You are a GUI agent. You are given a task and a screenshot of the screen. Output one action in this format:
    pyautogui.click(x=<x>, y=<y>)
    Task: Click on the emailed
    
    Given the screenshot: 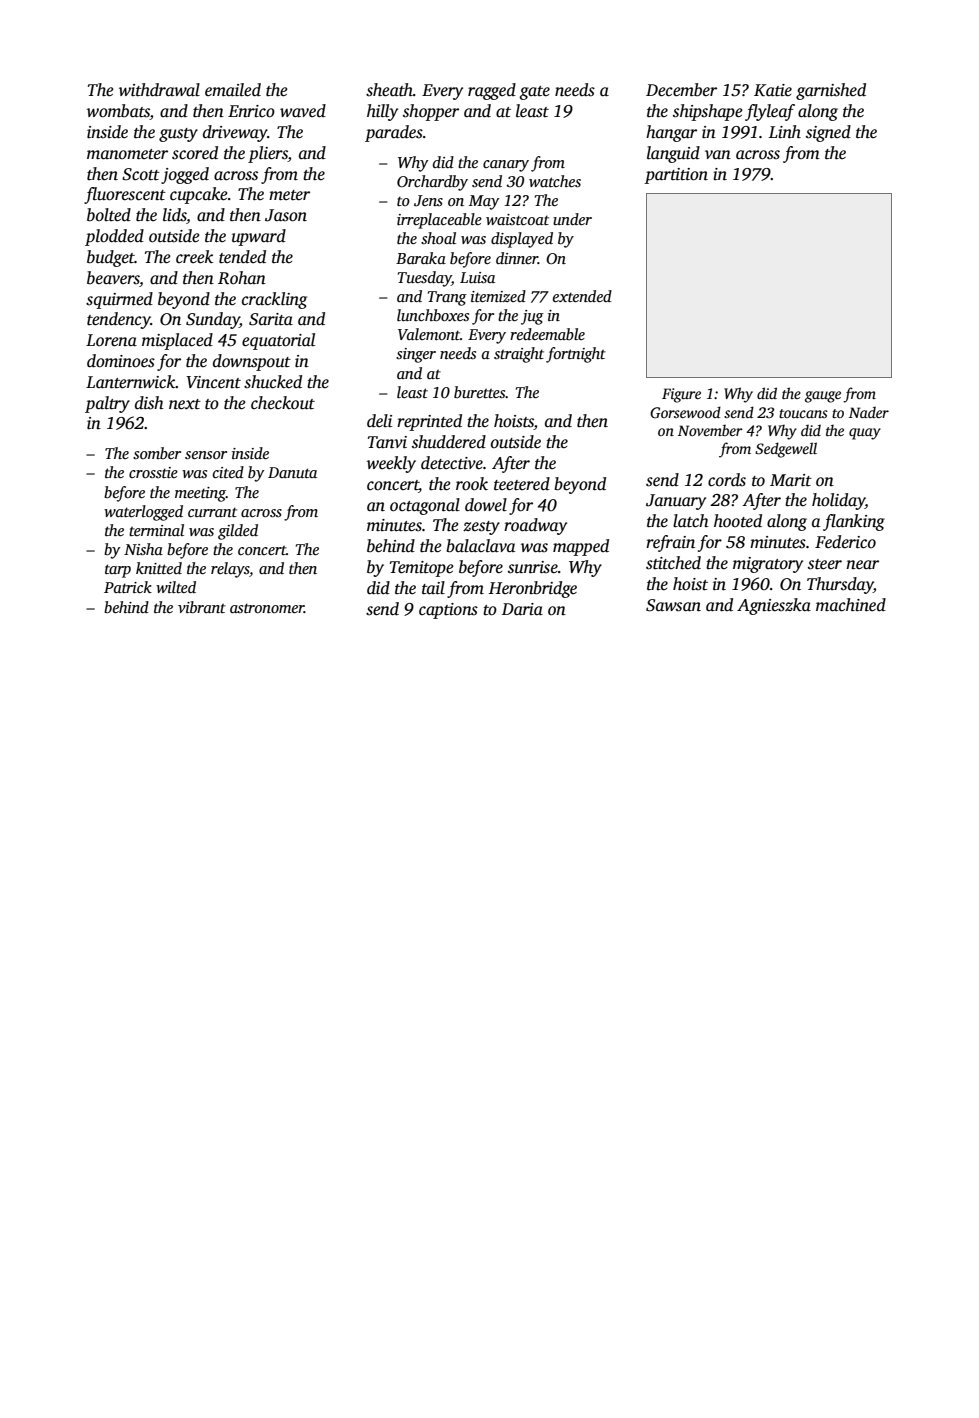 What is the action you would take?
    pyautogui.click(x=233, y=90)
